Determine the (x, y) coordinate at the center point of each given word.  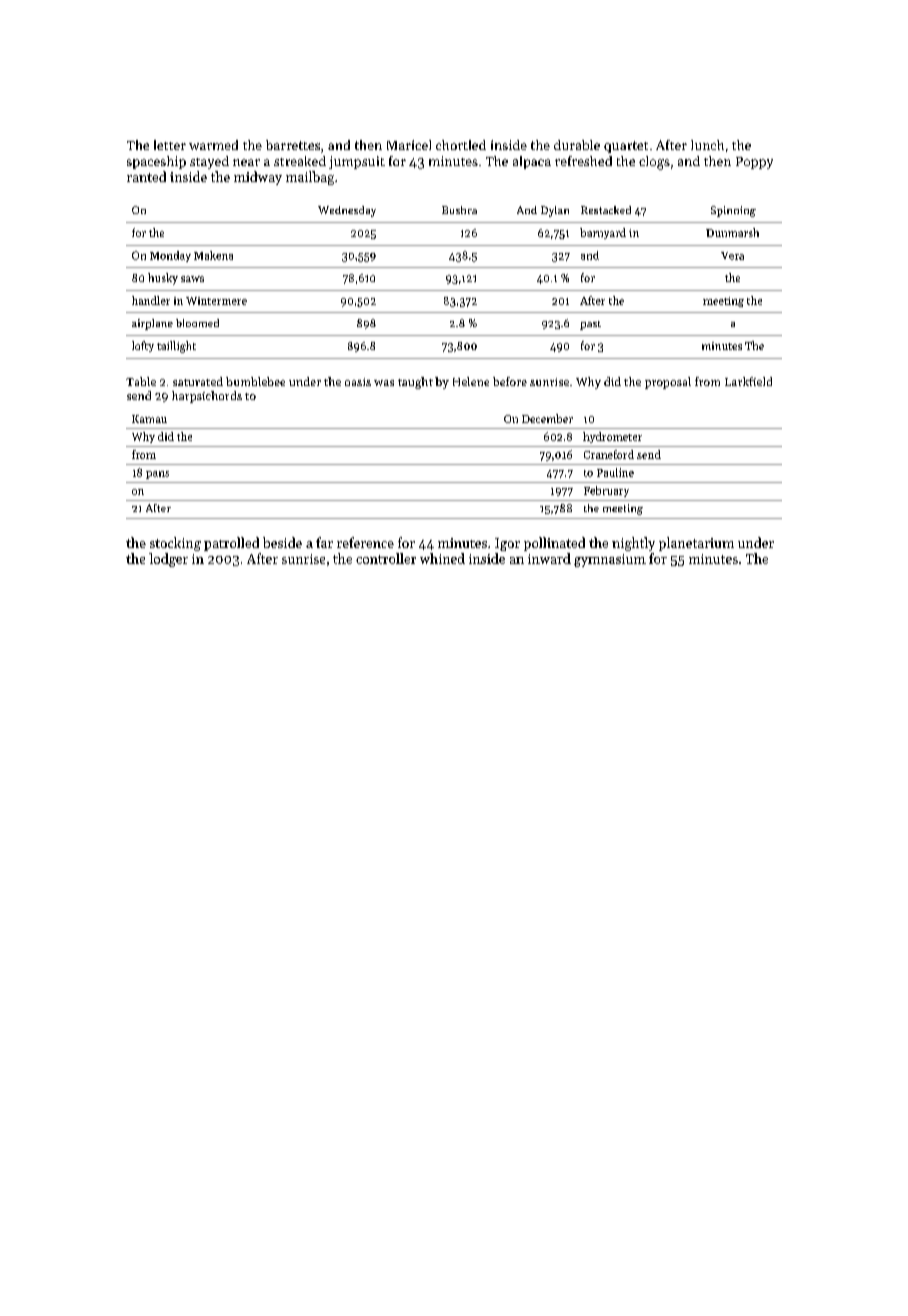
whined (442, 558)
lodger (168, 560)
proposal (668, 383)
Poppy (754, 163)
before (510, 381)
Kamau (149, 419)
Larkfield (748, 381)
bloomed (197, 323)
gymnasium (610, 560)
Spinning (733, 211)
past (590, 325)
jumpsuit (357, 162)
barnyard (603, 233)
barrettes (293, 145)
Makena (213, 255)
